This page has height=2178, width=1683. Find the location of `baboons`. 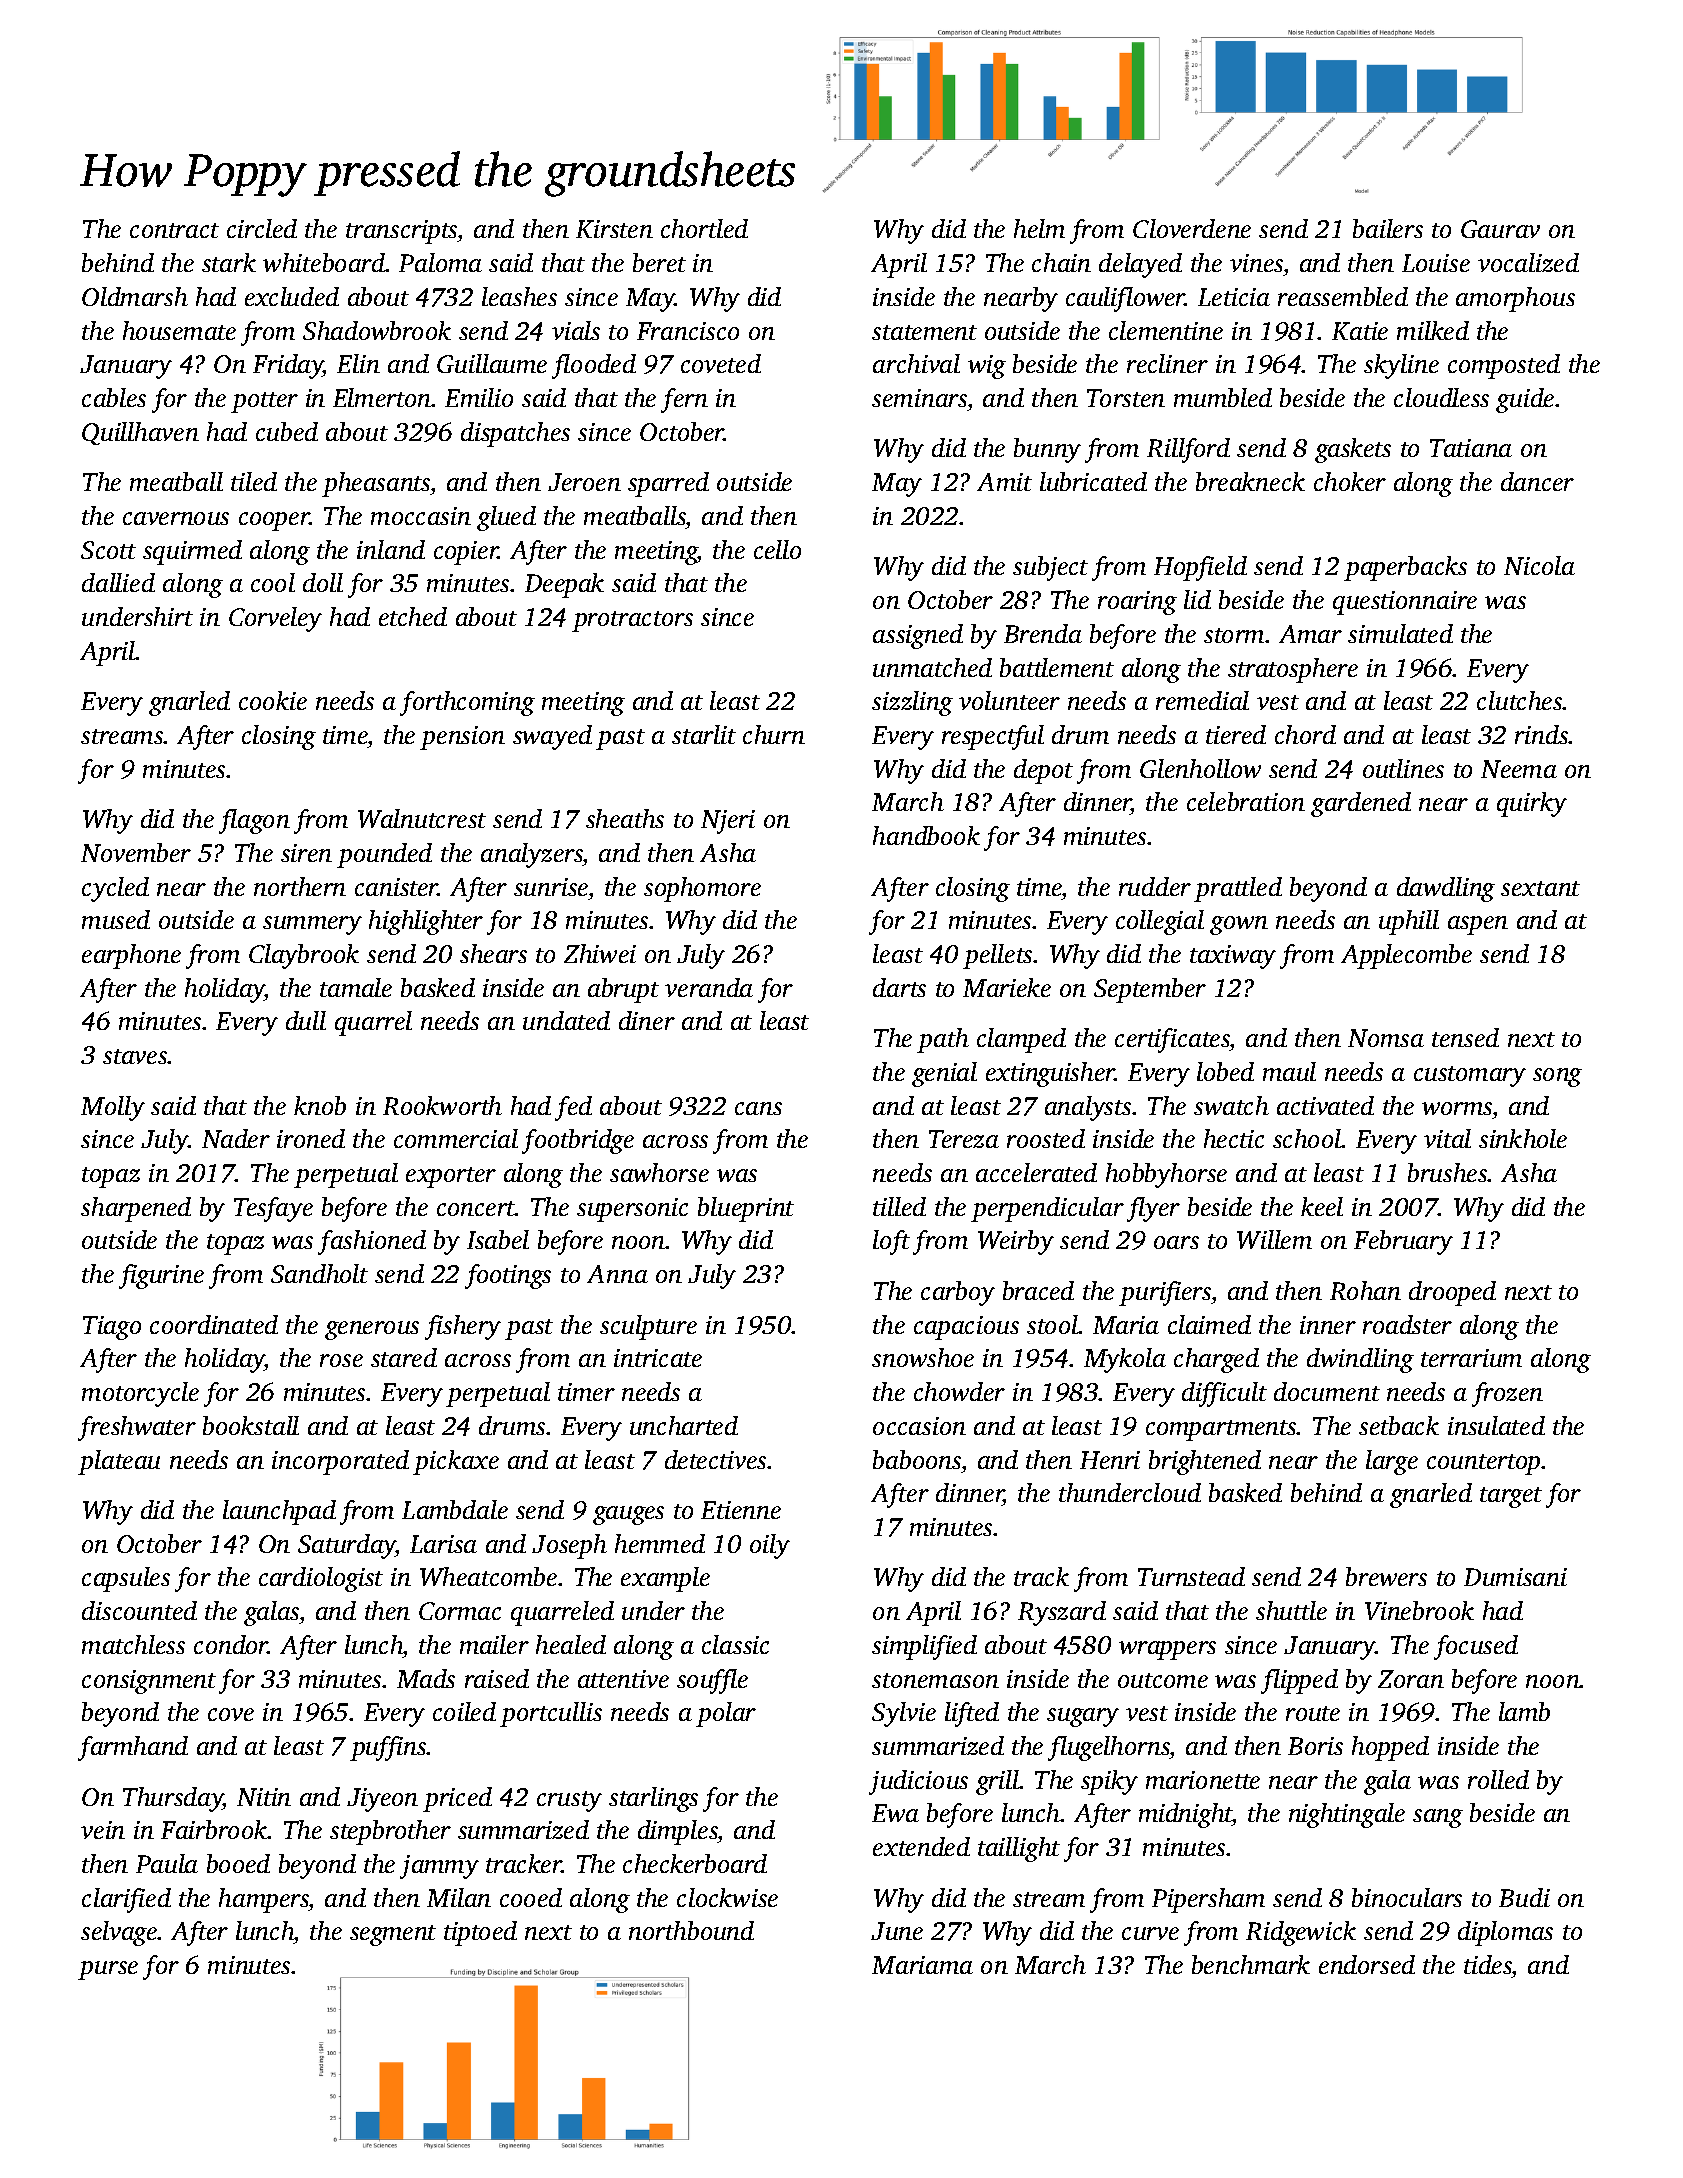

baboons is located at coordinates (917, 1459).
